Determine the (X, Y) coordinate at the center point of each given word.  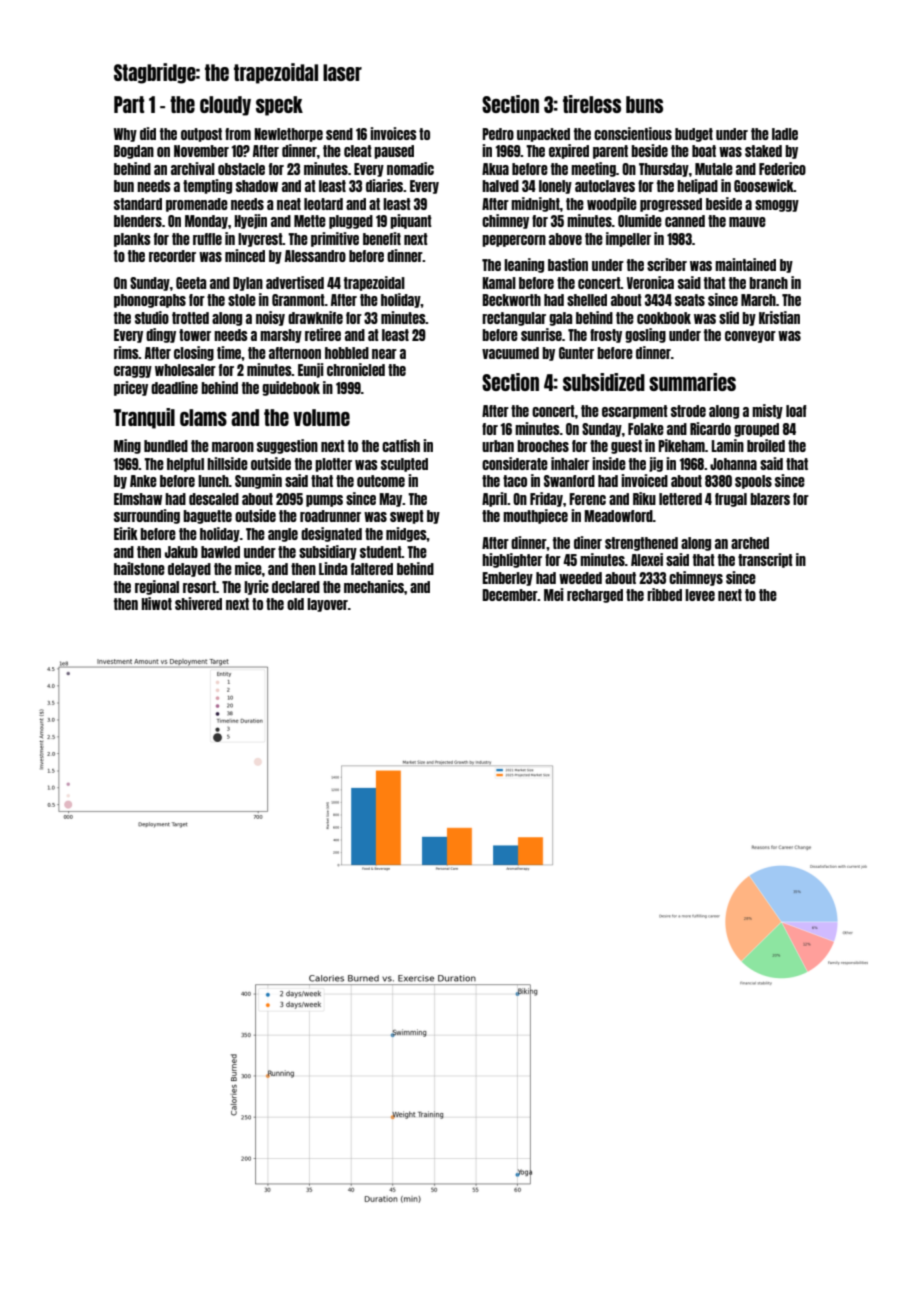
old (295, 604)
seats (690, 300)
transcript (765, 560)
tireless (592, 104)
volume (321, 417)
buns (644, 104)
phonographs (150, 301)
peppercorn (514, 241)
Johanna (733, 464)
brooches (543, 446)
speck (279, 106)
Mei (554, 594)
